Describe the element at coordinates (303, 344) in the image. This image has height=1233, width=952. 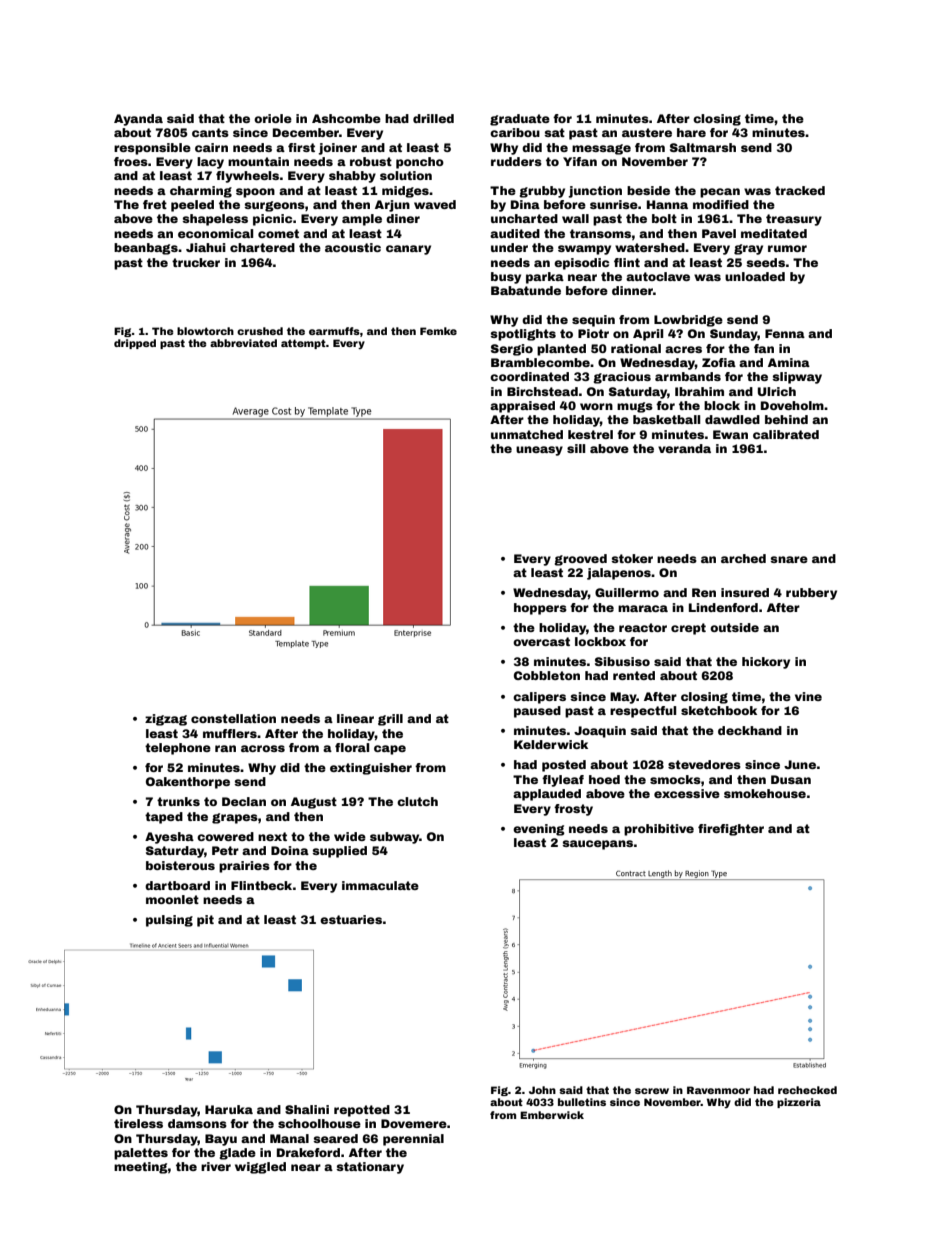
I see `attempt` at that location.
